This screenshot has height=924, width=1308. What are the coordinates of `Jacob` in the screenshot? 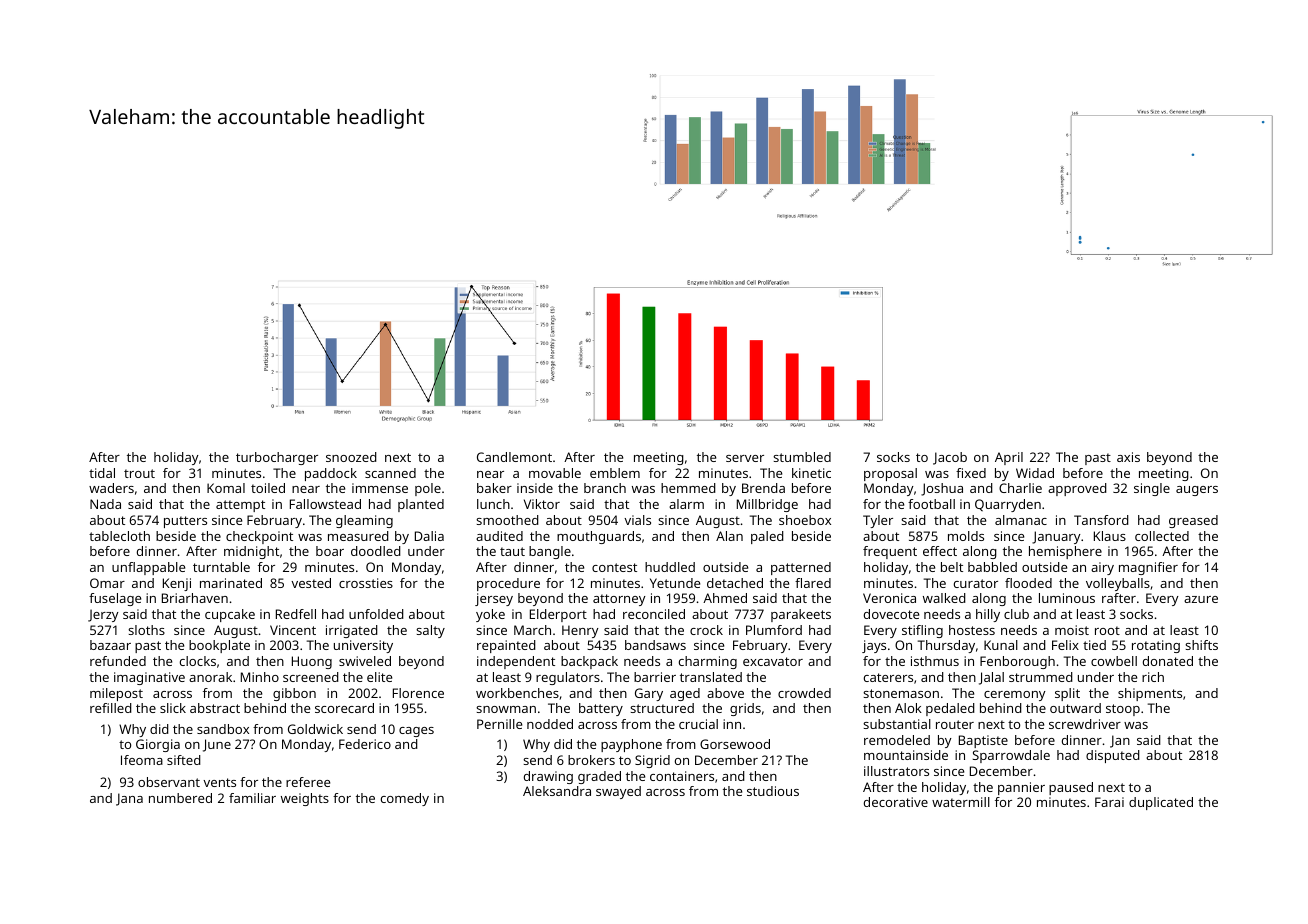 It's located at (950, 458).
